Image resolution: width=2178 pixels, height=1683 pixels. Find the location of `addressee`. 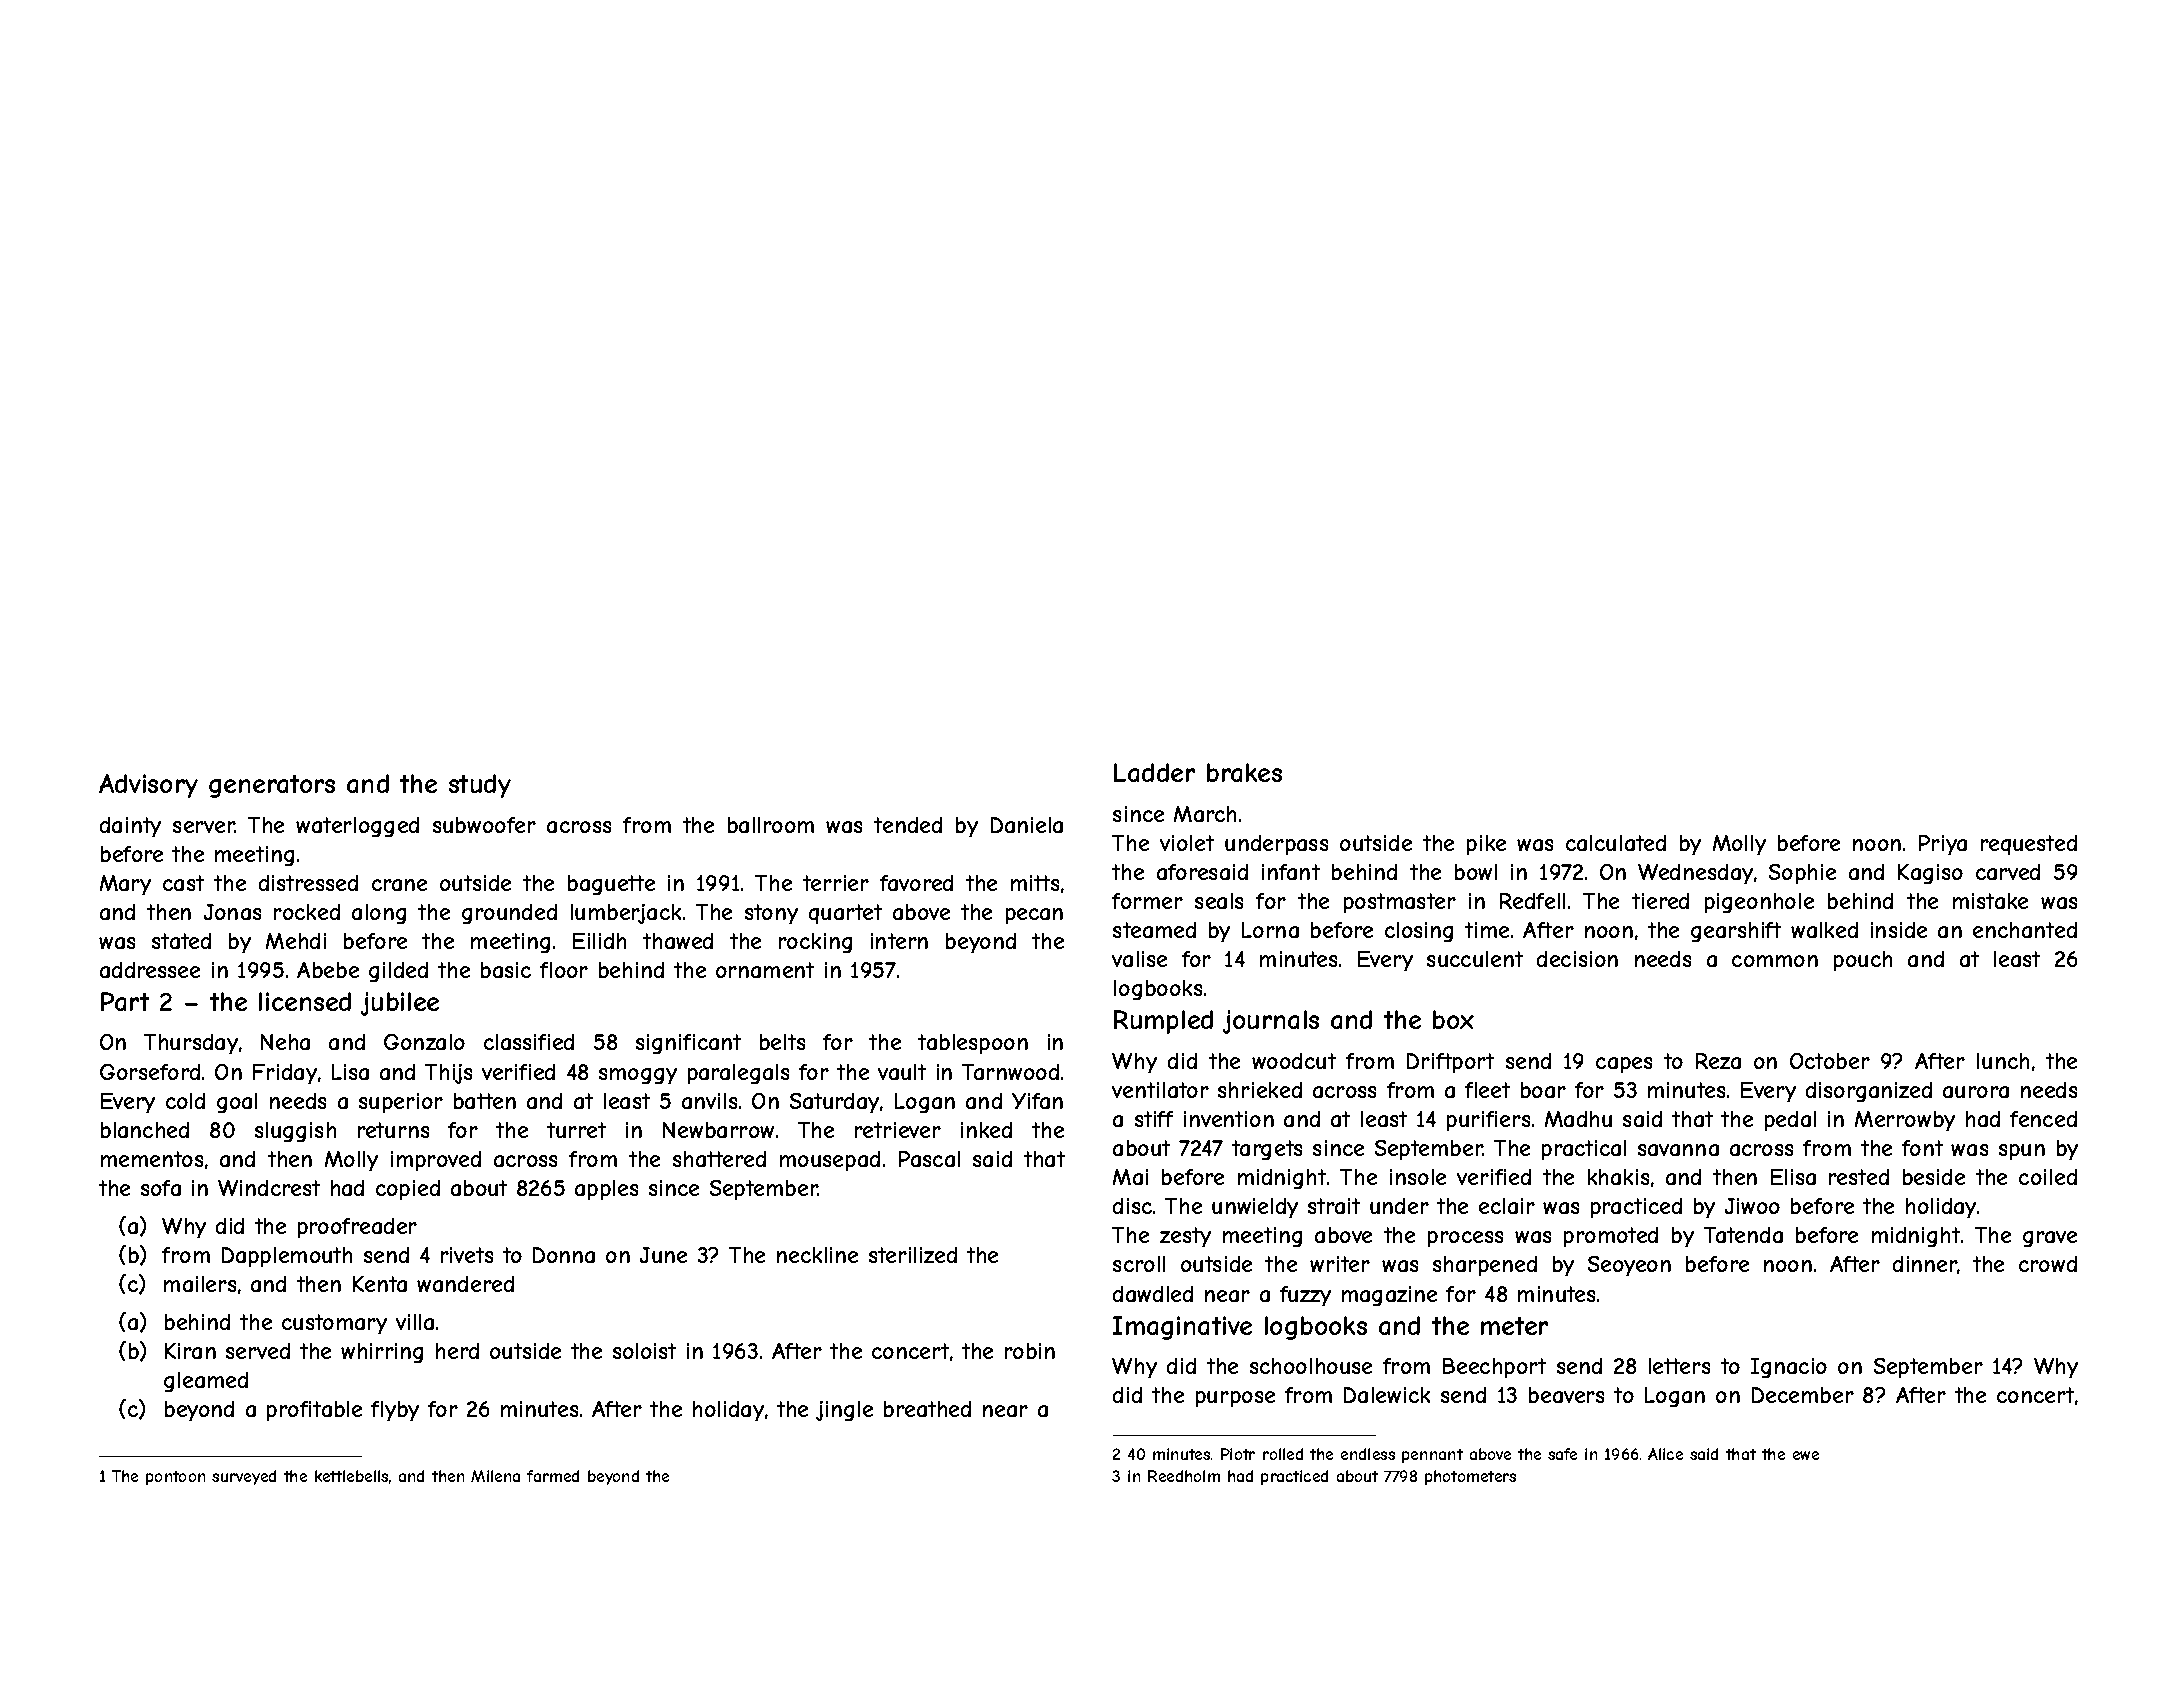

addressee is located at coordinates (150, 970).
